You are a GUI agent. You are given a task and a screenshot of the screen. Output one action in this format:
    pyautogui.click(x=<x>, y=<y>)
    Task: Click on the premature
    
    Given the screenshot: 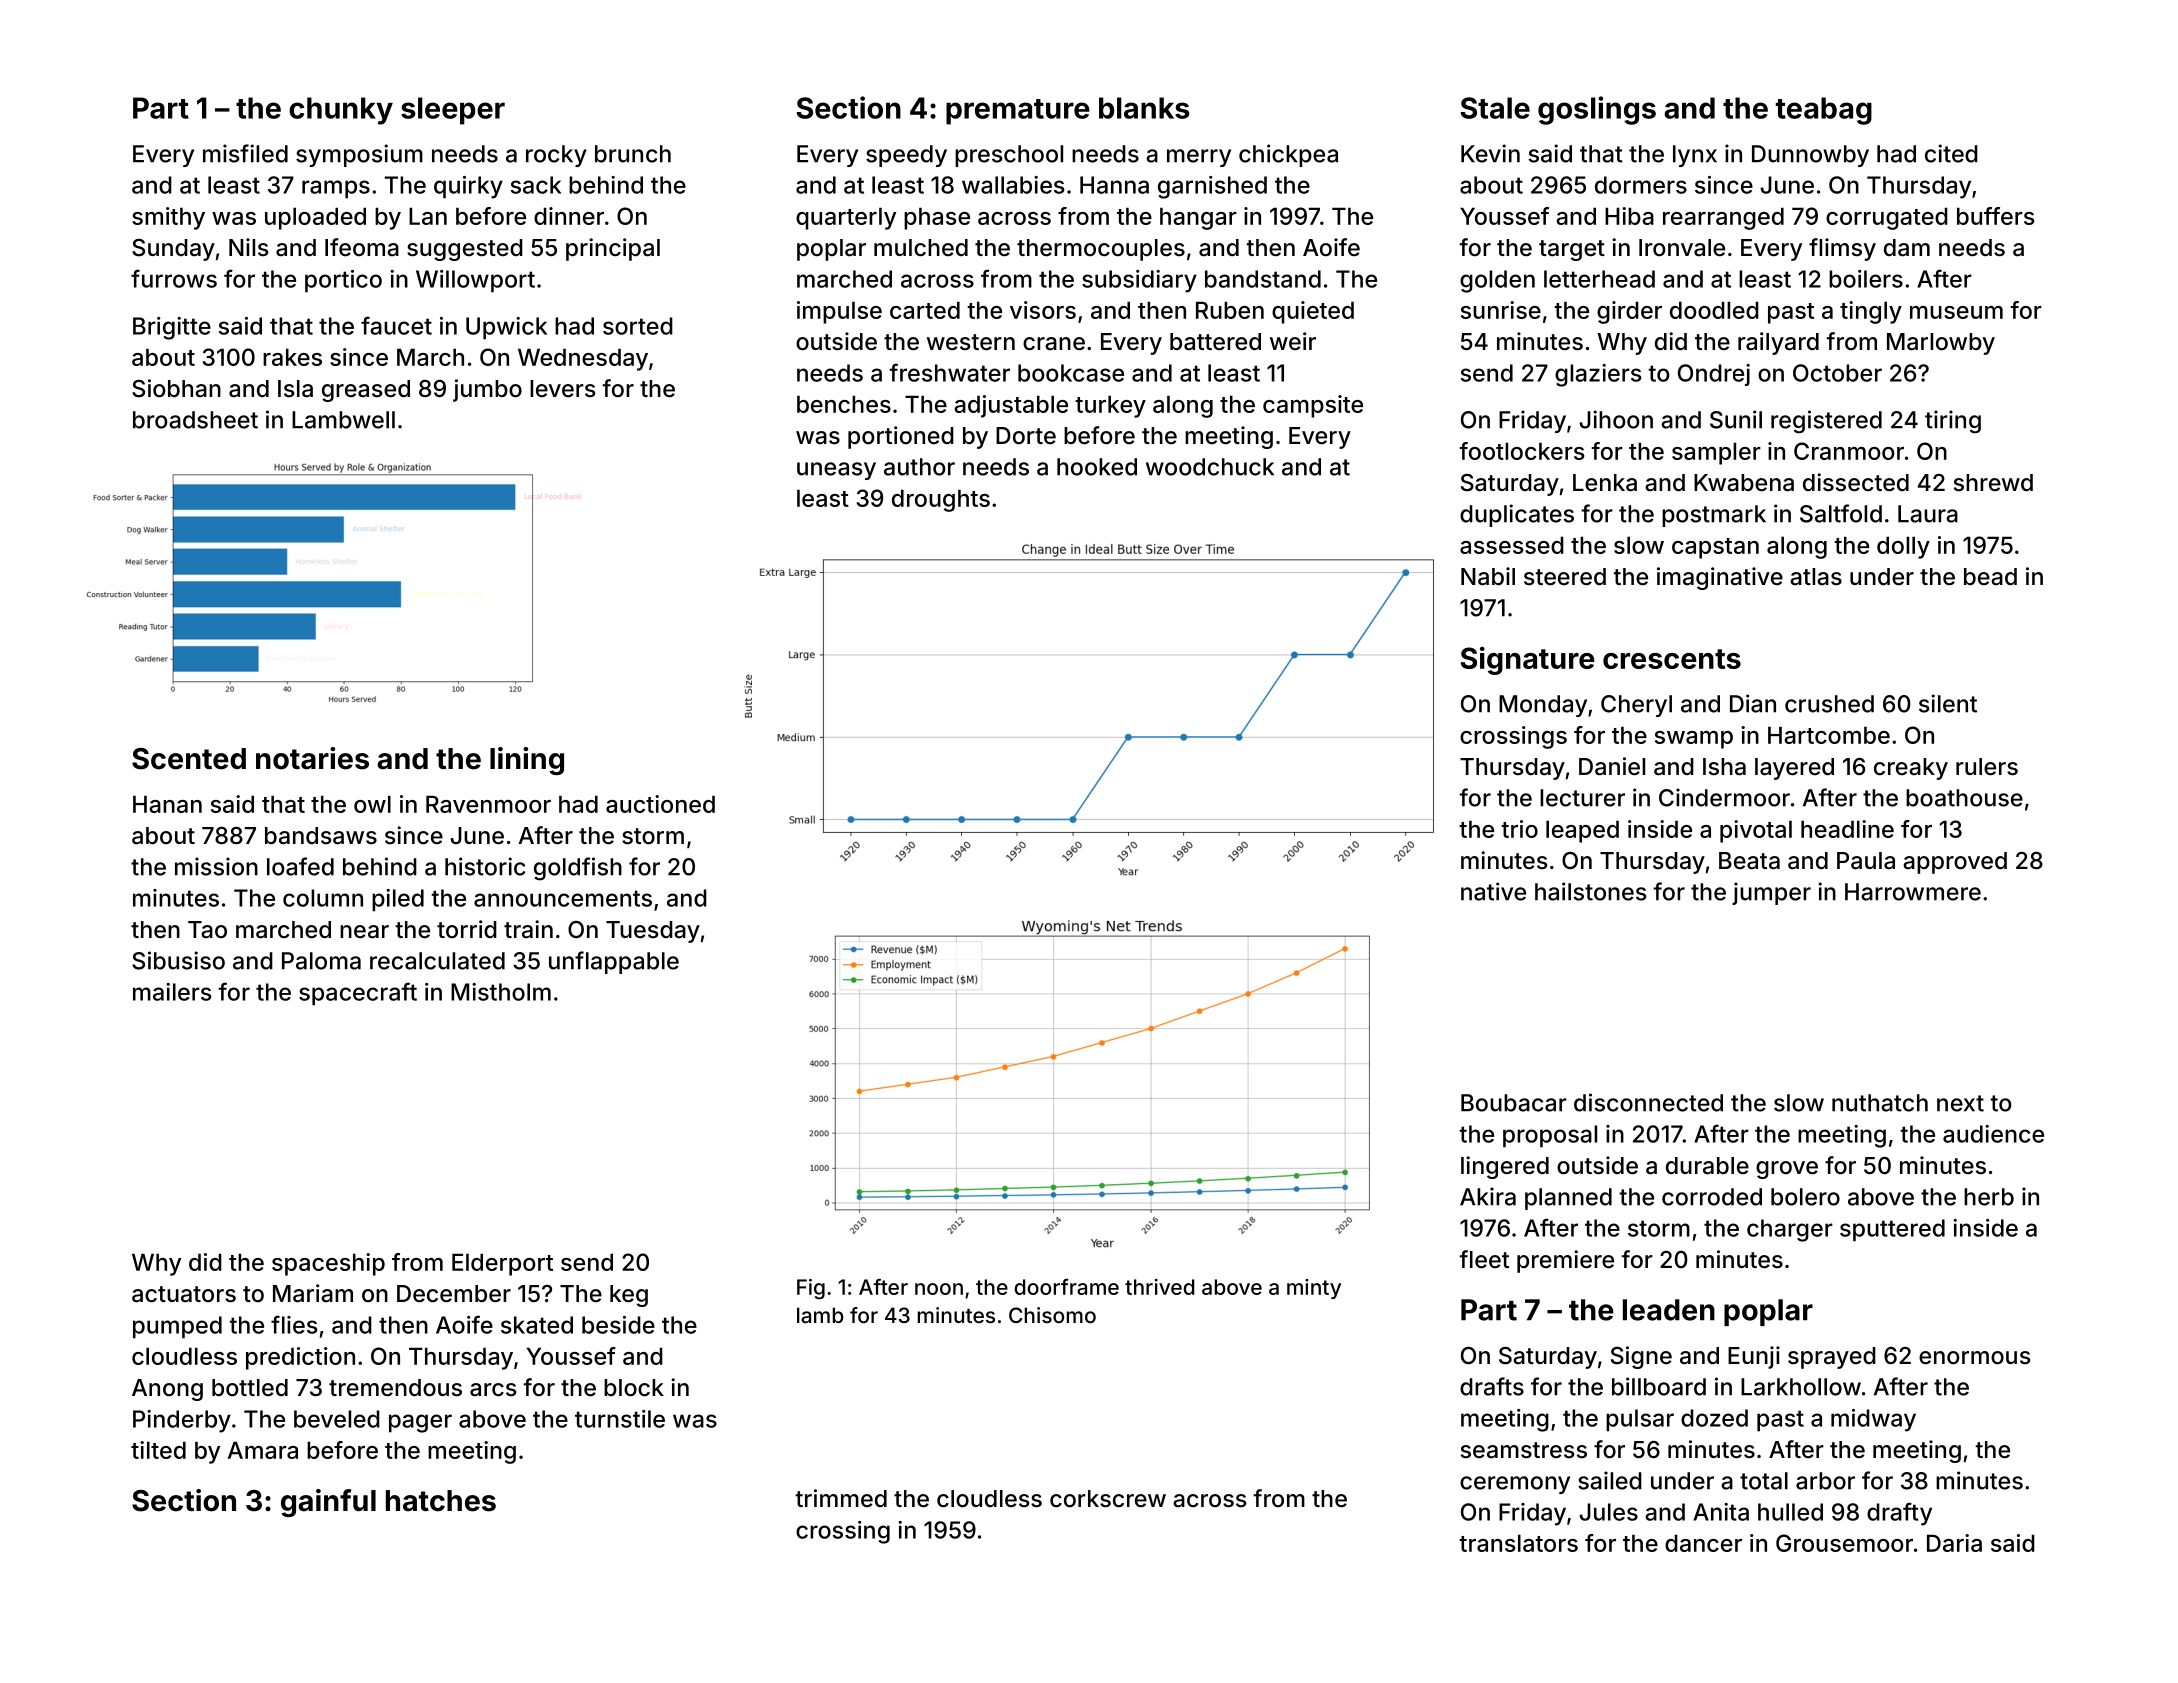 What is the action you would take?
    pyautogui.click(x=1018, y=112)
